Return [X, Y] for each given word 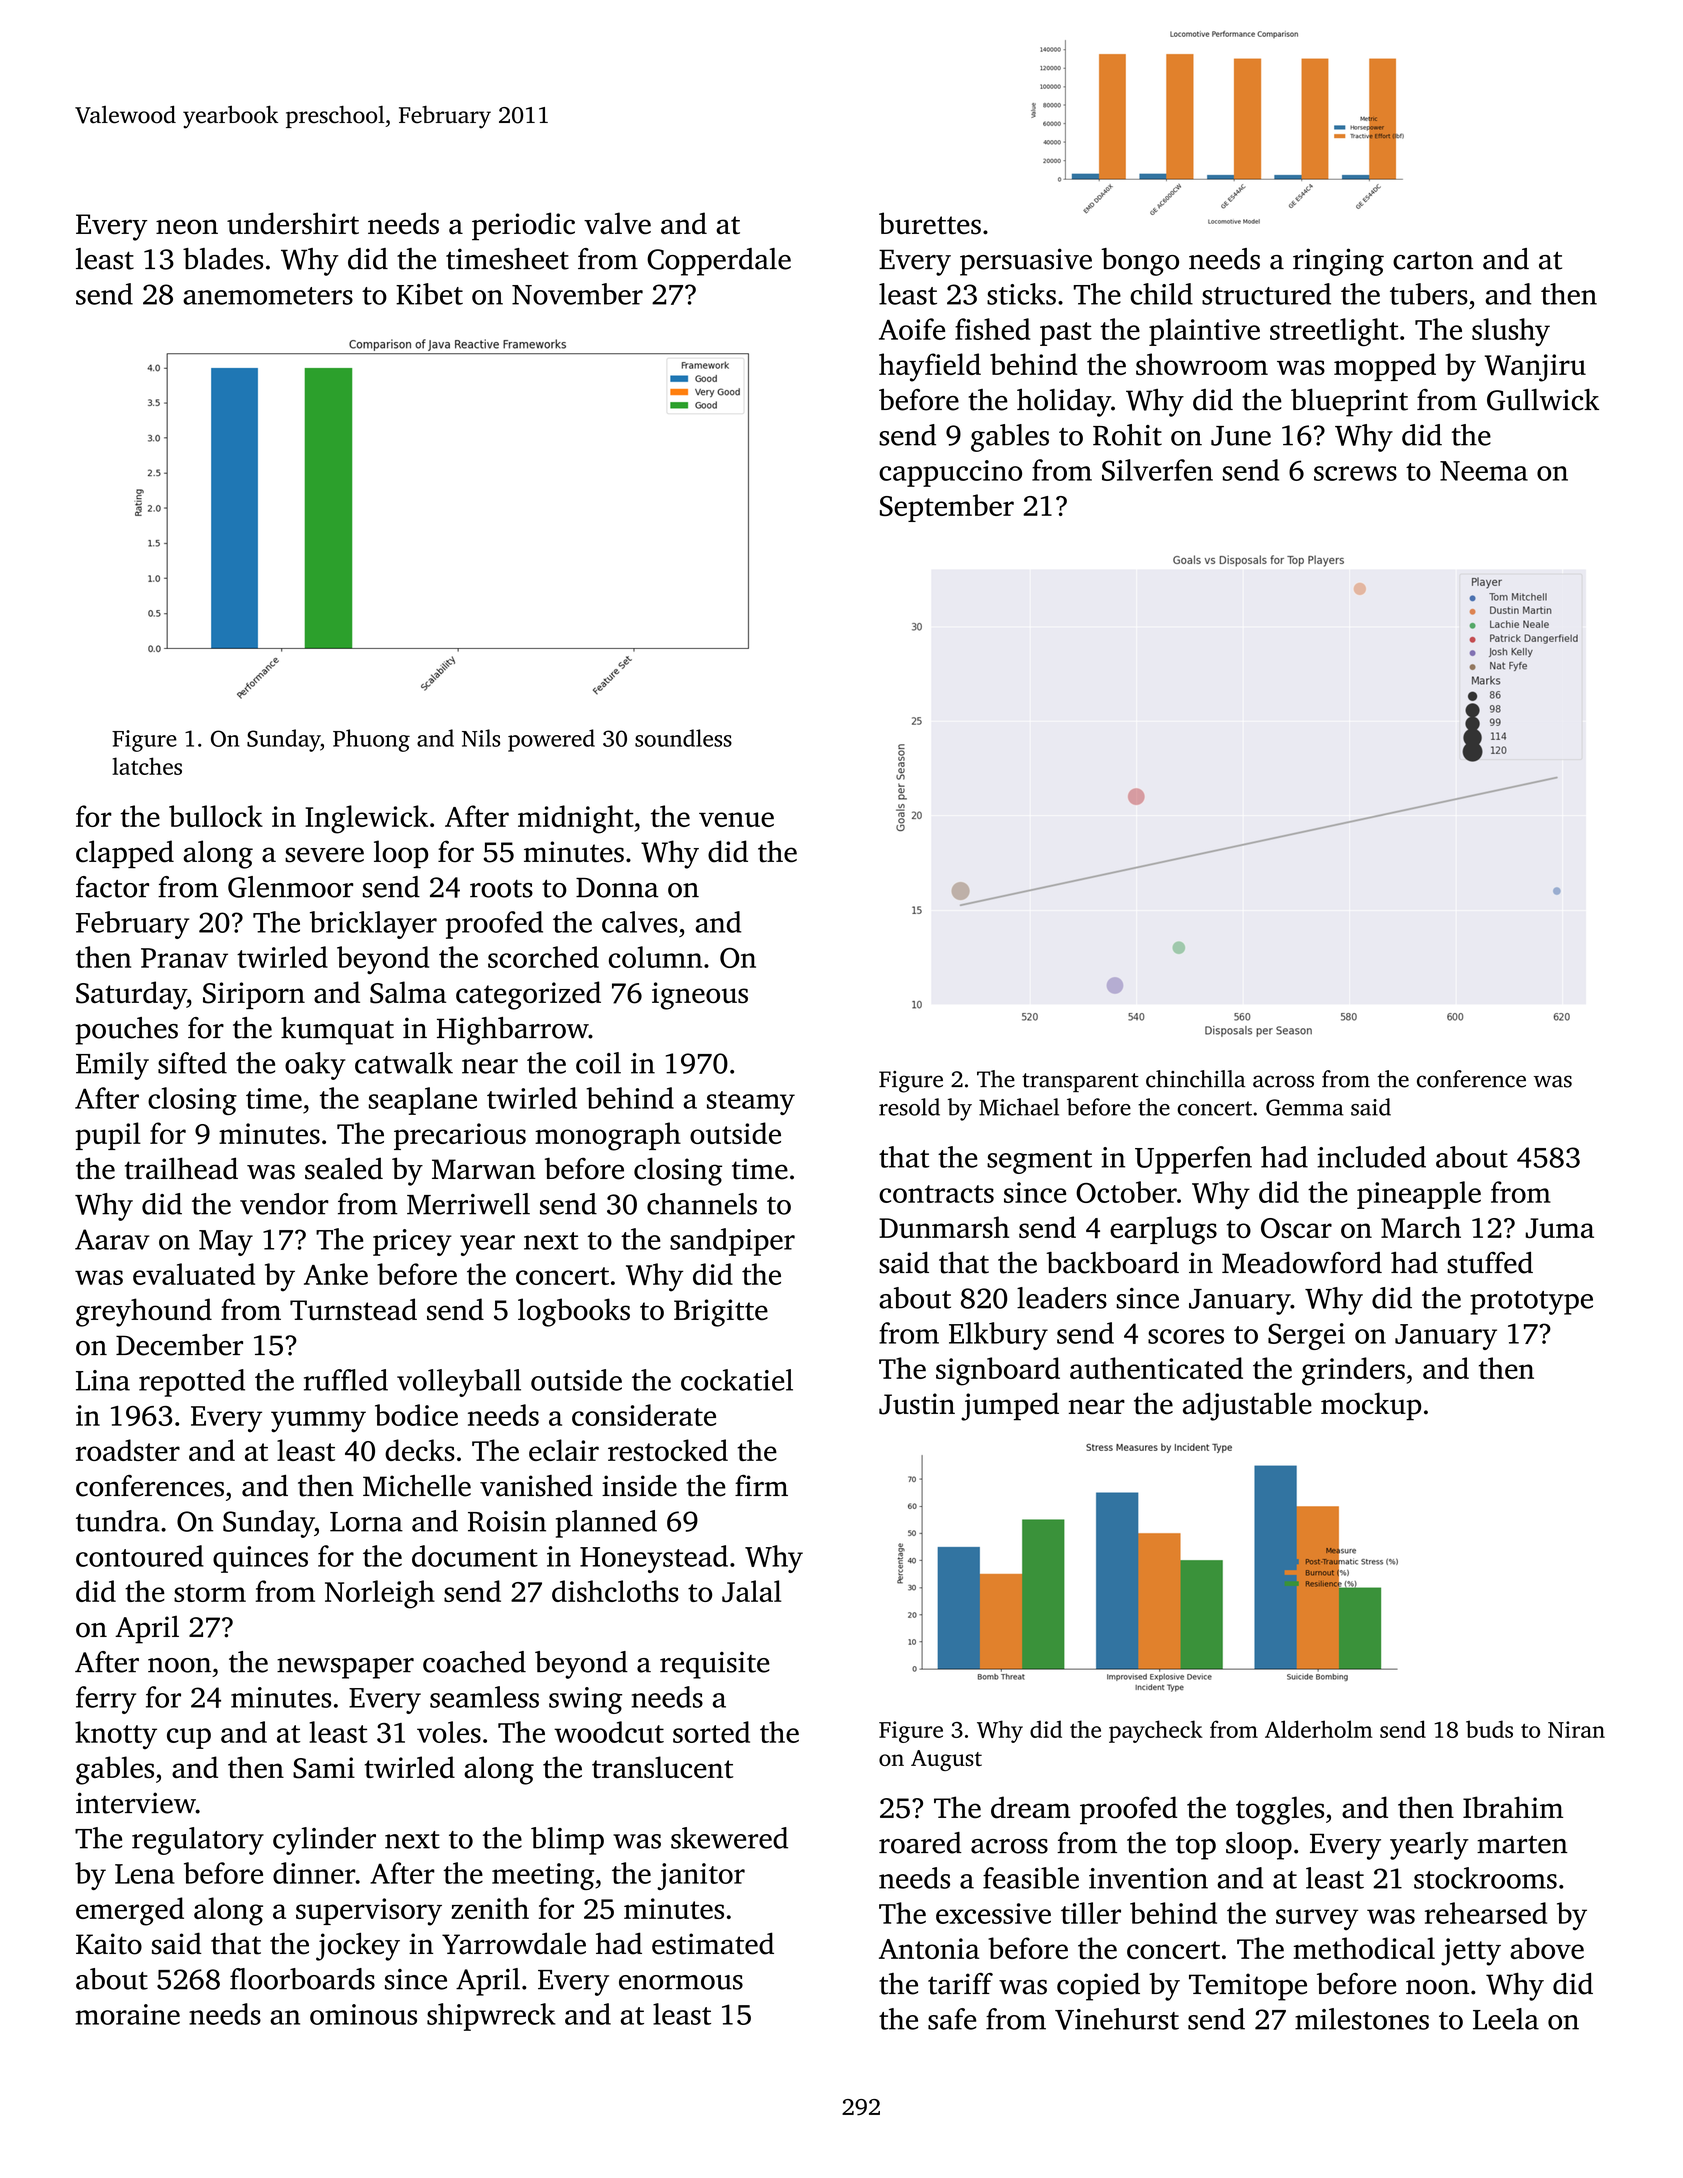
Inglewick [366, 819]
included [1371, 1157]
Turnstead [353, 1309]
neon [187, 227]
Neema [1484, 471]
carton [1433, 260]
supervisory [369, 1912]
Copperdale [719, 262]
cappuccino [950, 473]
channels [702, 1204]
